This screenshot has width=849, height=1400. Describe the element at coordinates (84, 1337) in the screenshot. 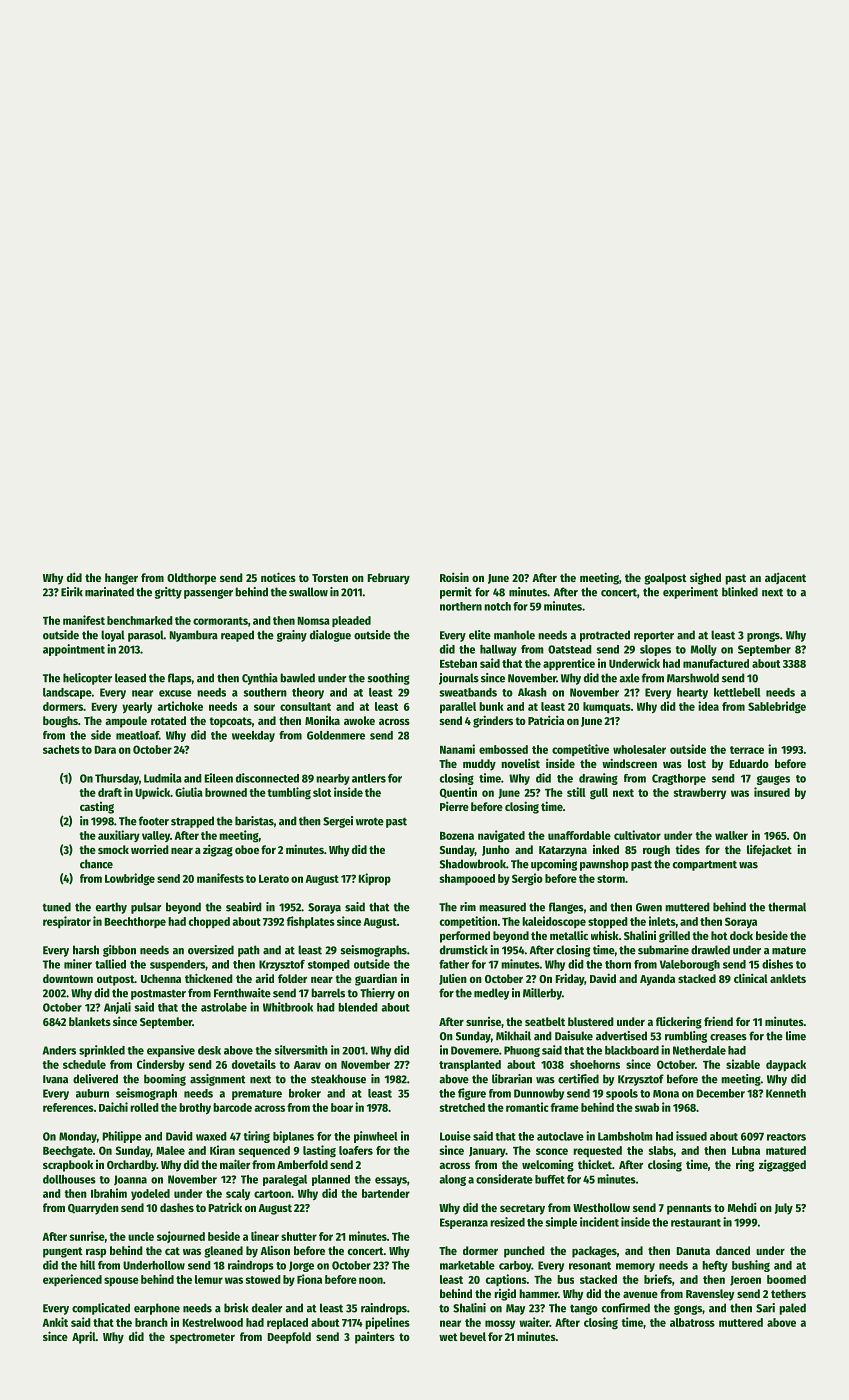

I see `April` at that location.
